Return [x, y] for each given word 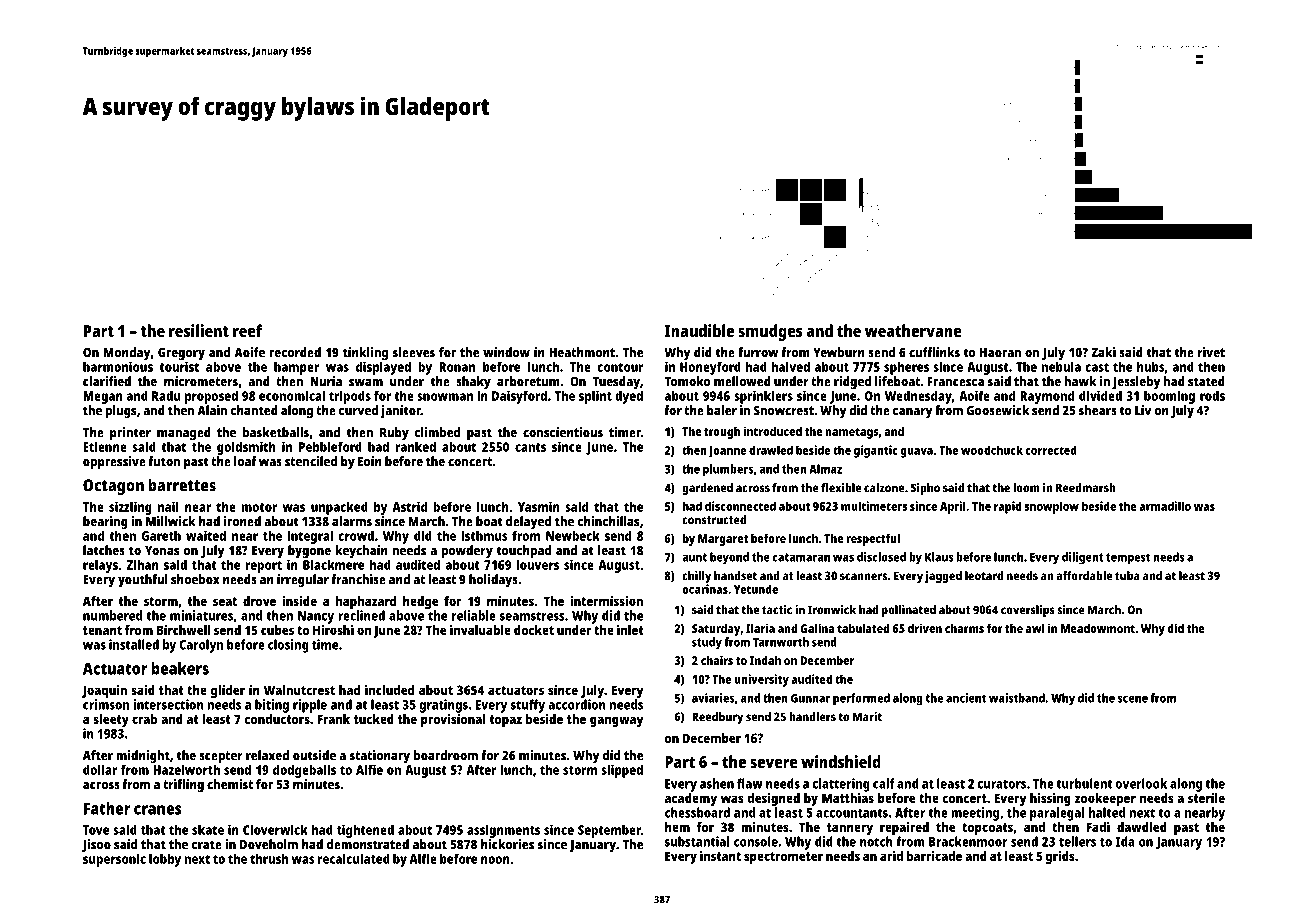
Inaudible [699, 330]
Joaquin [104, 691]
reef [247, 330]
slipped [622, 771]
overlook [1141, 783]
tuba [1127, 576]
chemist [230, 784]
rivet [1211, 352]
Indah [765, 660]
